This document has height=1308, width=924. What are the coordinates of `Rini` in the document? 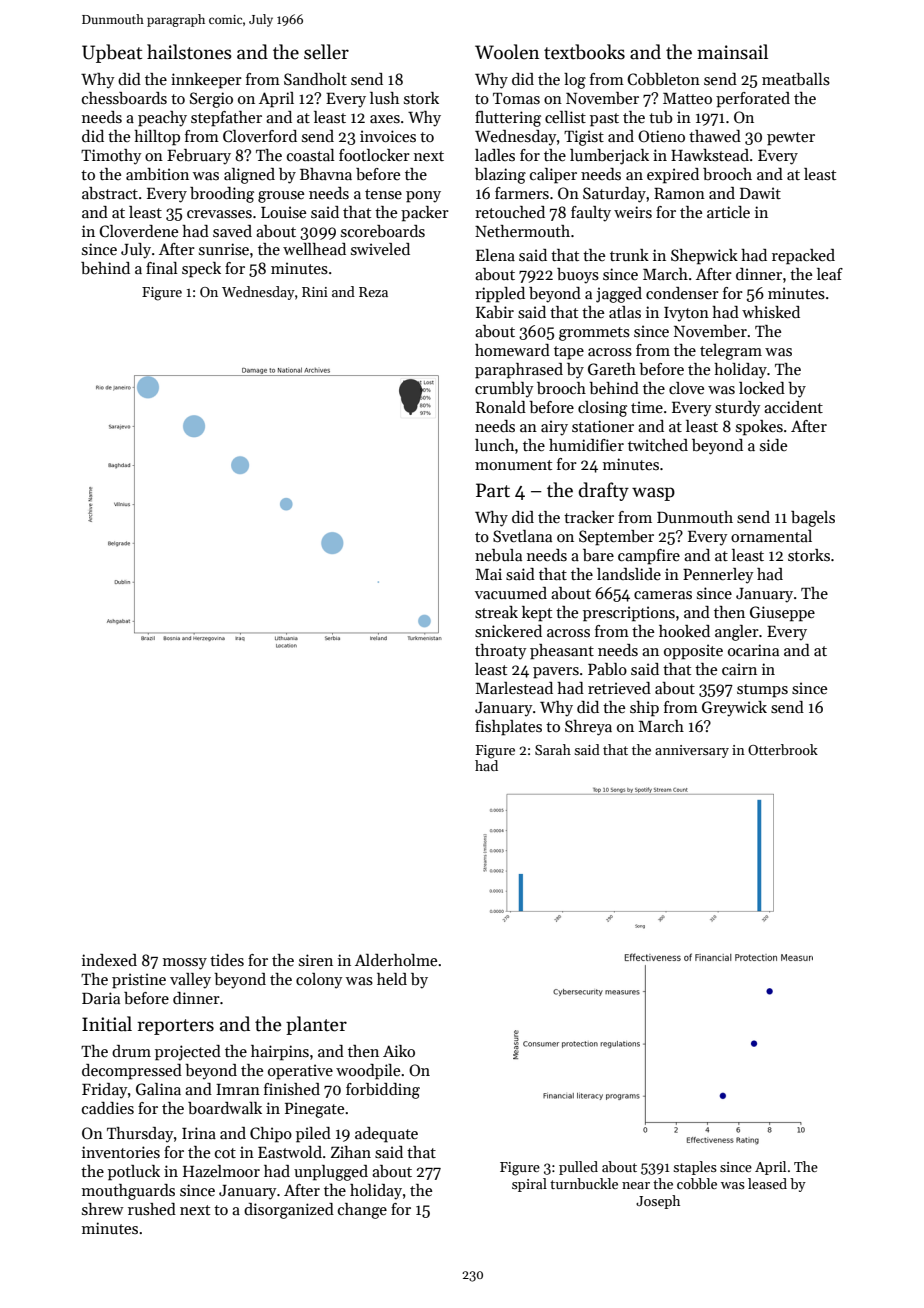 It's located at (315, 292).
